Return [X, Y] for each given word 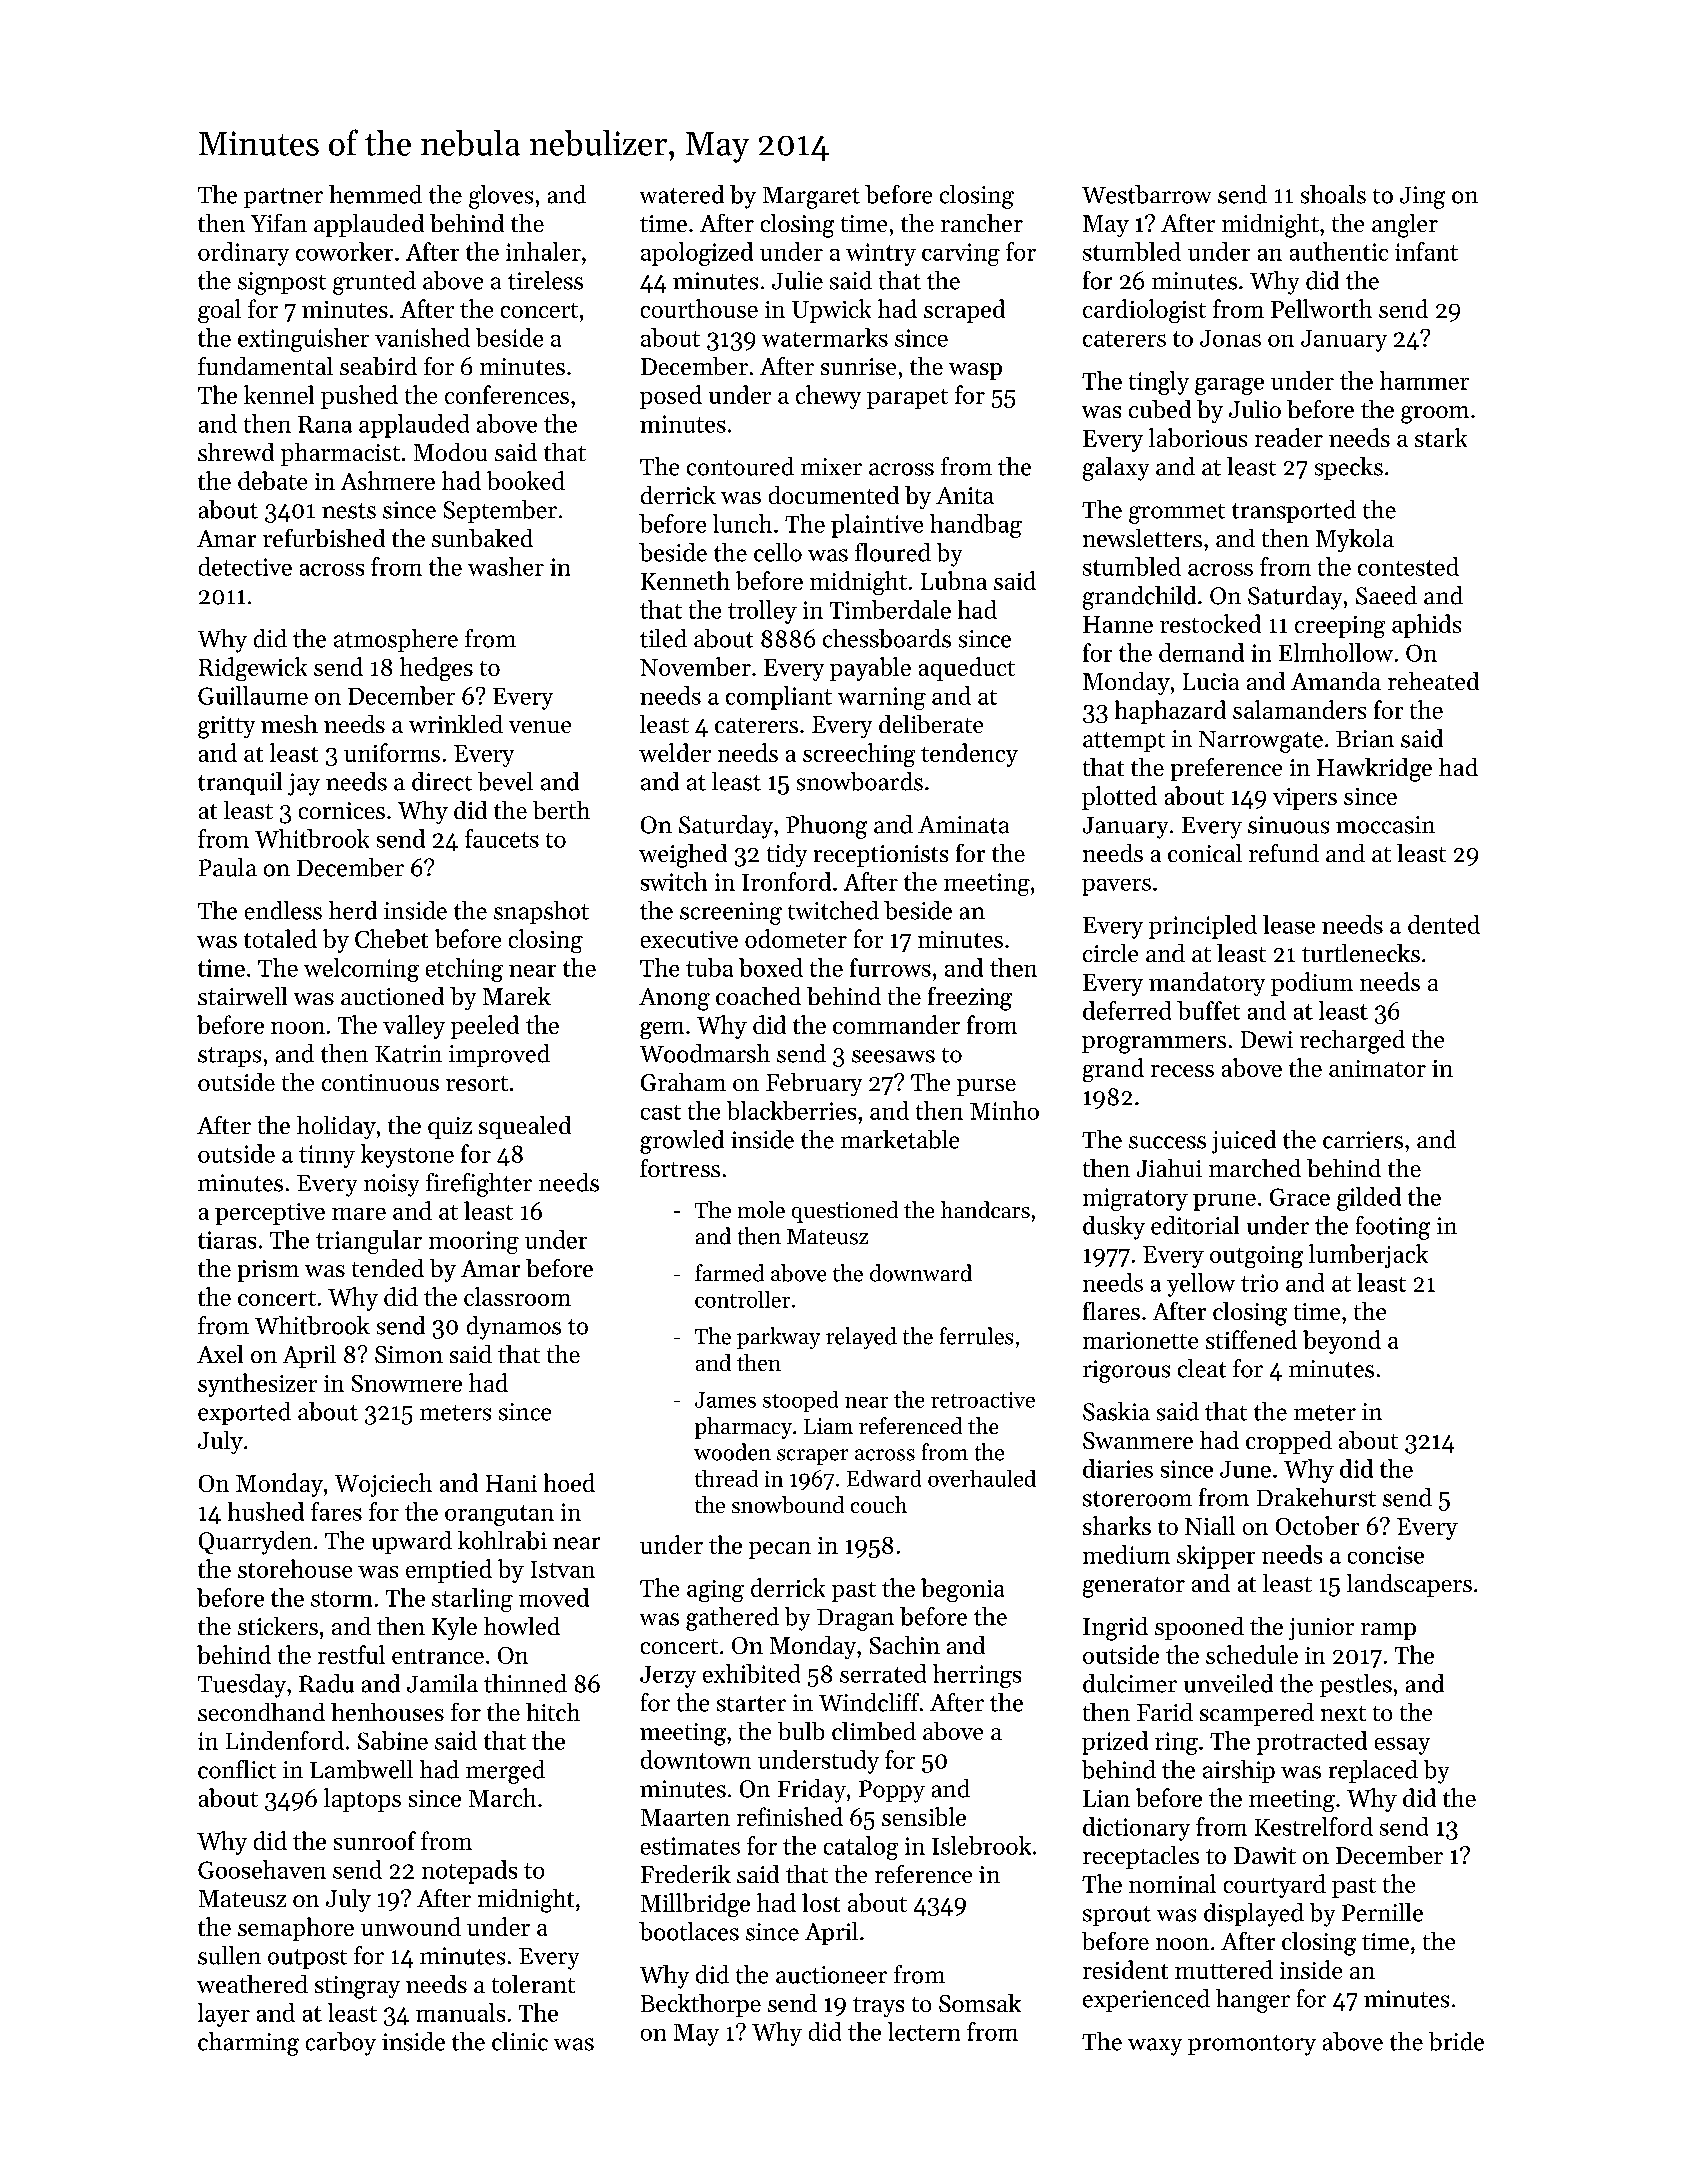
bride [1456, 2041]
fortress [680, 1168]
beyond [1342, 1342]
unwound [411, 1926]
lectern [924, 2031]
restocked [1210, 623]
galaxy [1116, 469]
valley [414, 1027]
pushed [359, 397]
